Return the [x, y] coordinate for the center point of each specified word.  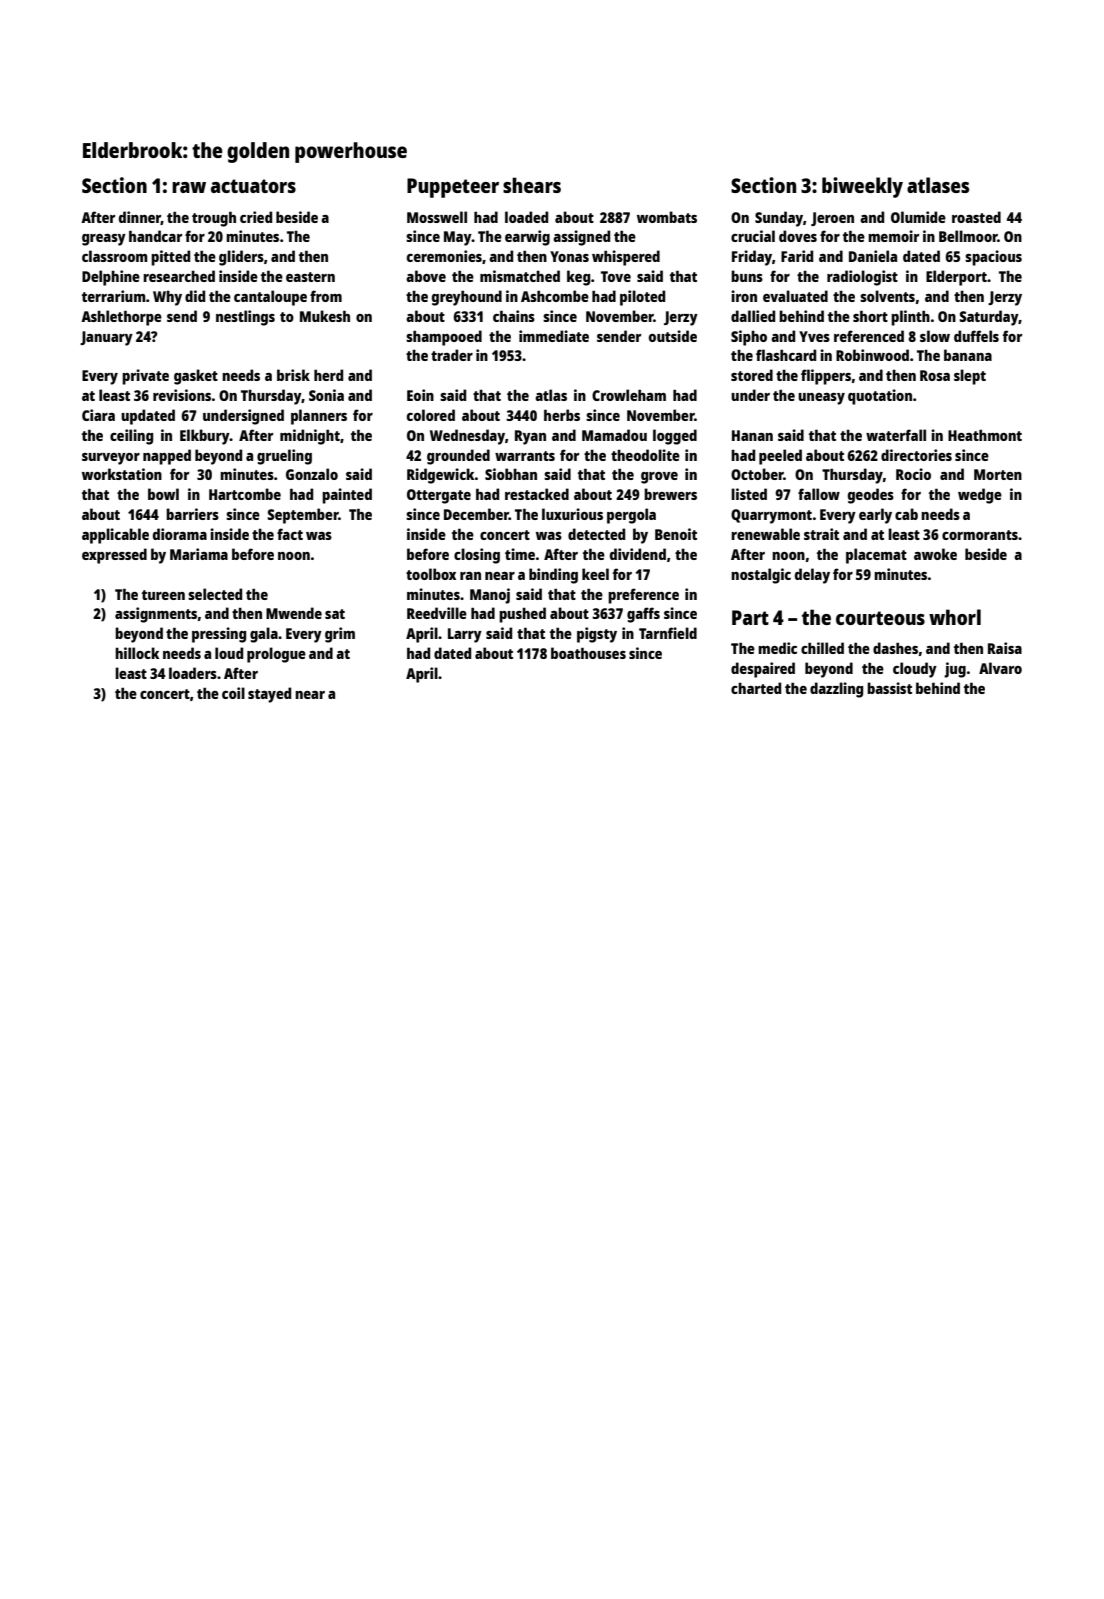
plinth [910, 318]
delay [812, 576]
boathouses [588, 653]
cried [256, 217]
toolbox [431, 574]
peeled [780, 457]
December [476, 514]
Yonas [569, 256]
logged [675, 437]
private [145, 377]
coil [233, 693]
